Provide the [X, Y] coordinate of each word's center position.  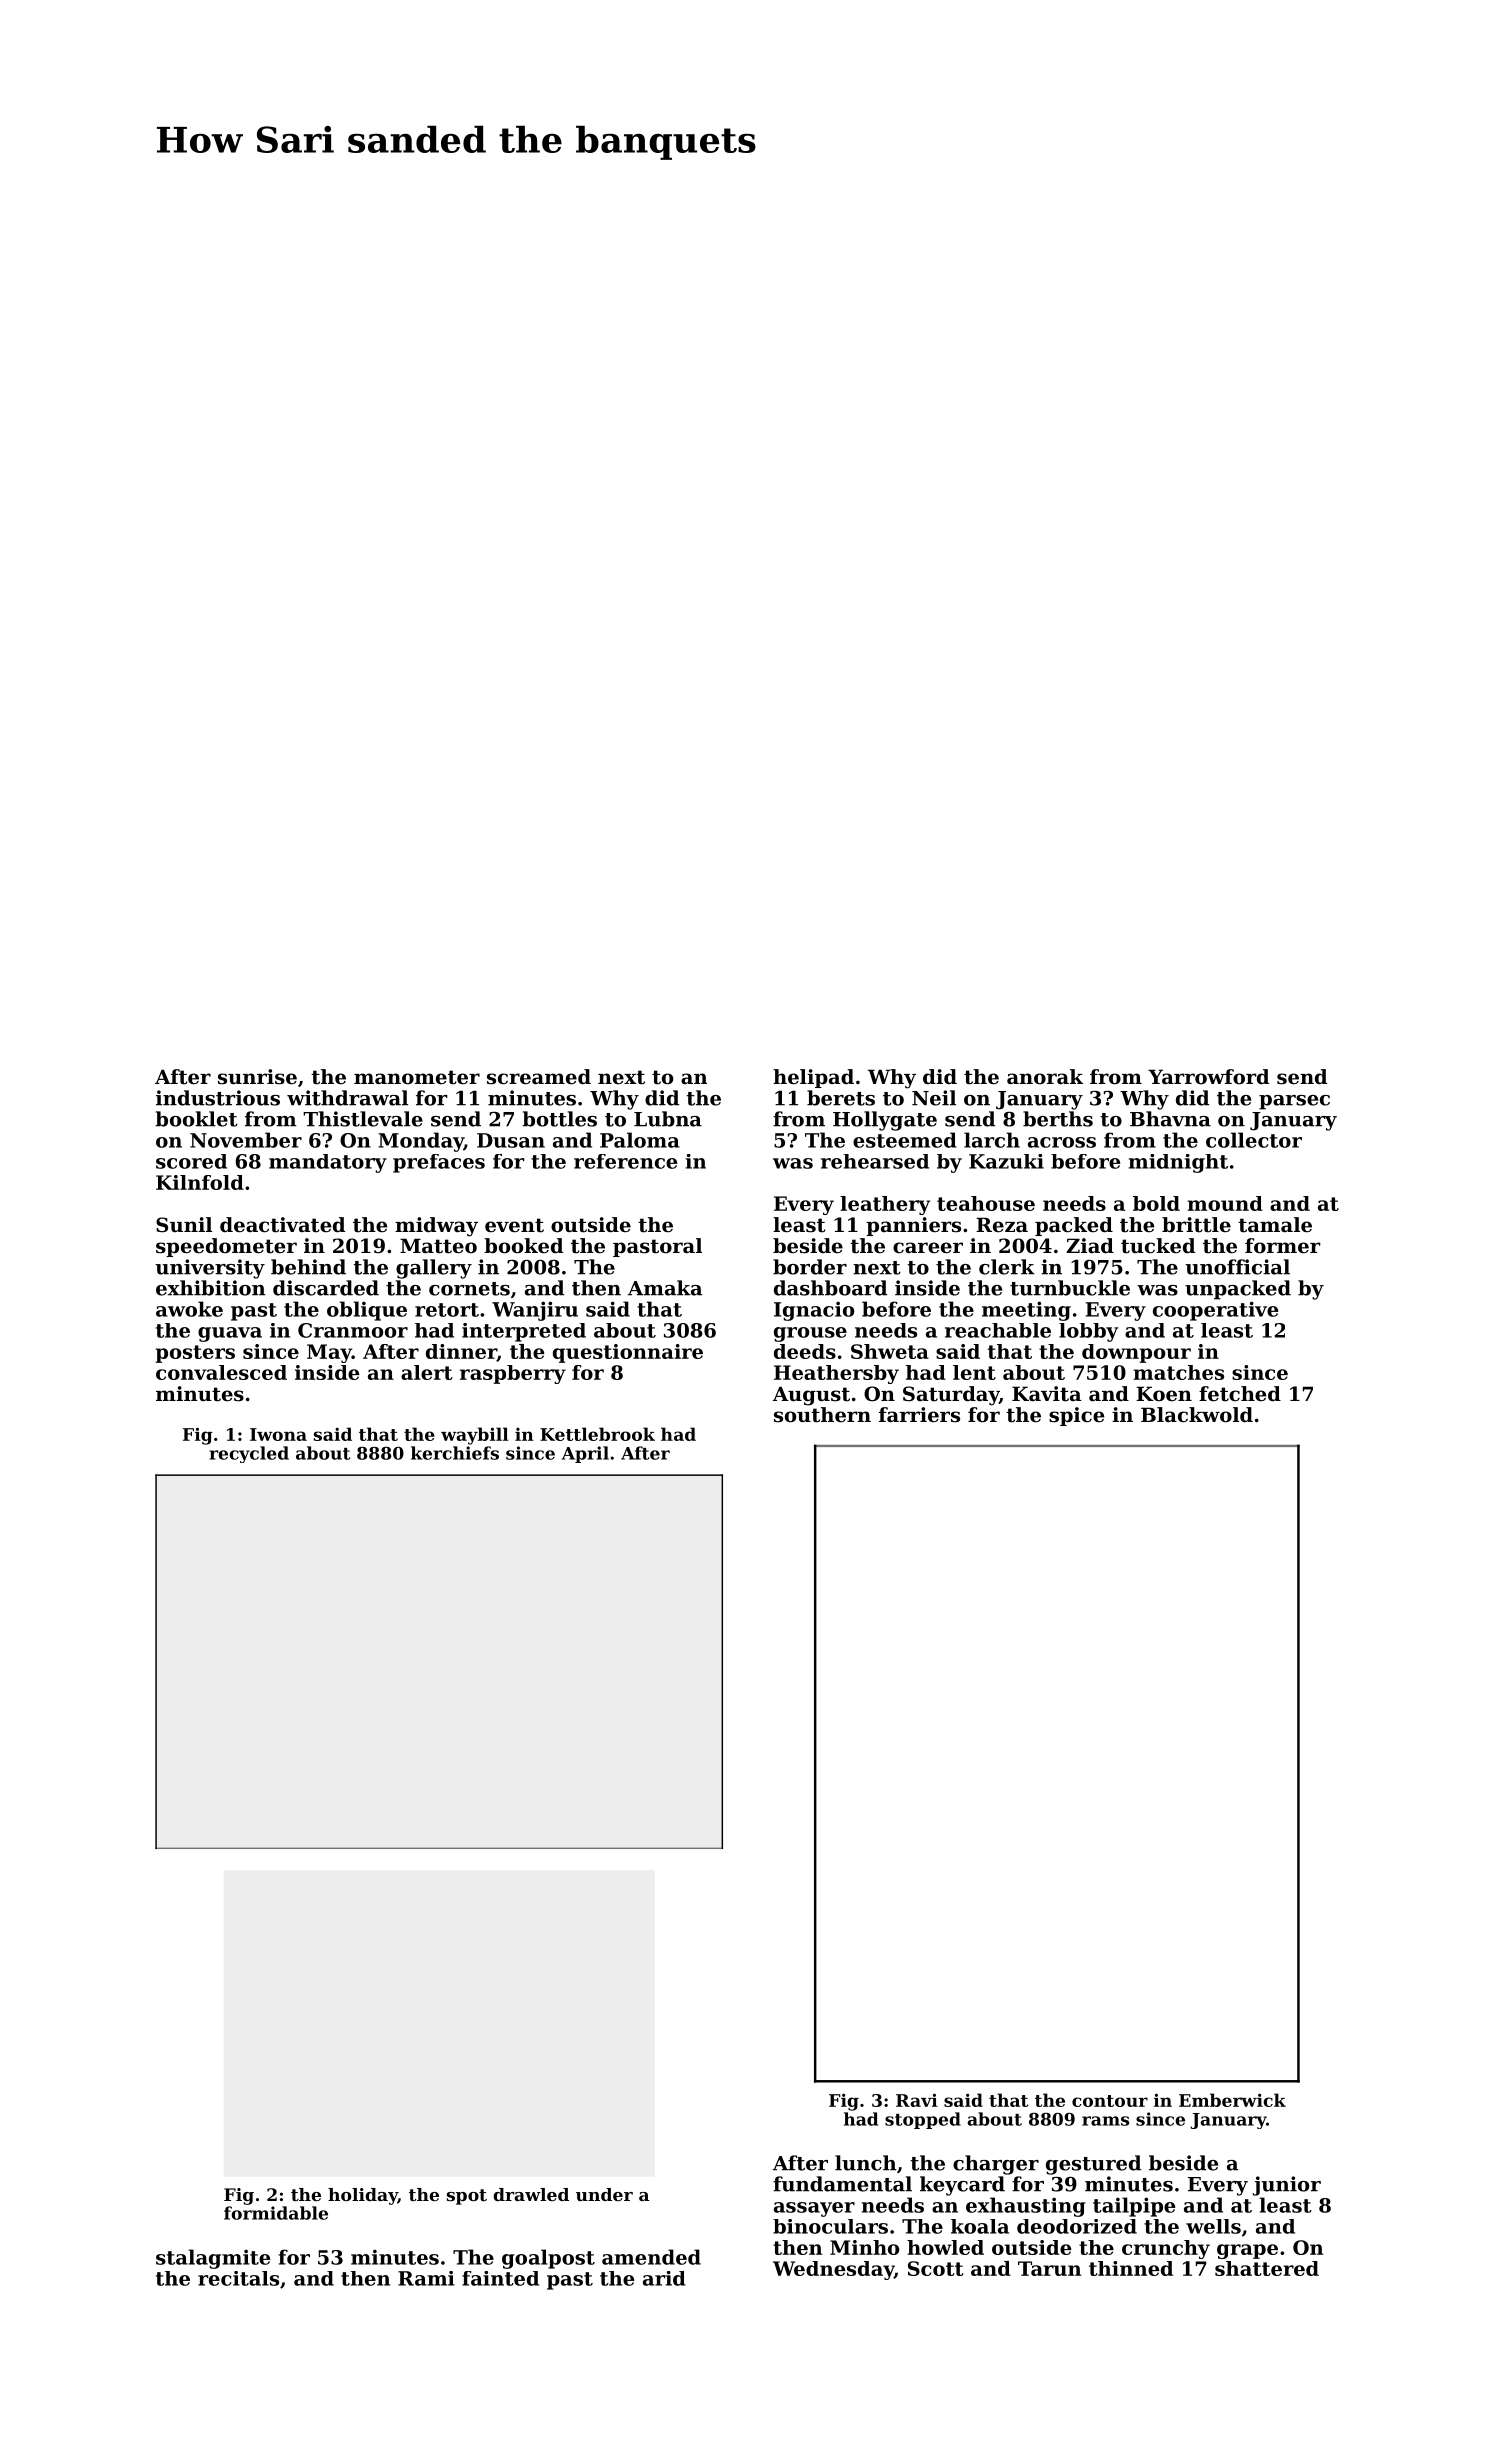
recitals [238, 2278]
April [585, 1454]
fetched [1240, 1394]
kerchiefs [455, 1453]
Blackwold [1197, 1415]
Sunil [184, 1225]
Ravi [917, 2100]
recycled [249, 1454]
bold [1156, 1203]
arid [664, 2278]
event [514, 1225]
